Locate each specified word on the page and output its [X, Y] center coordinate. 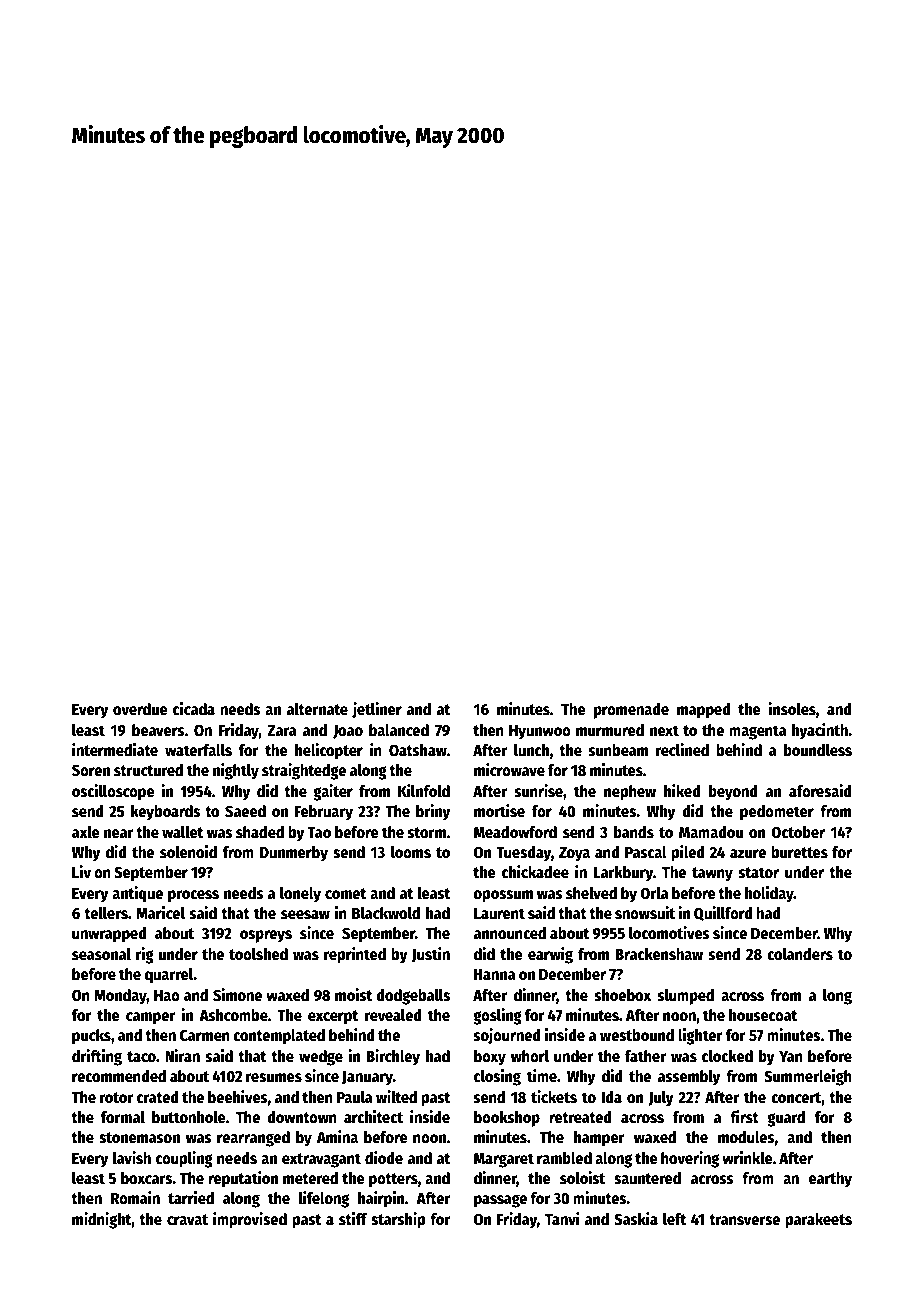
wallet [182, 832]
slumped [686, 997]
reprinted [355, 955]
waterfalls [198, 750]
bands [634, 832]
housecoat [763, 1015]
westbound [637, 1035]
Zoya [574, 854]
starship [398, 1220]
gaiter [333, 792]
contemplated [279, 1037]
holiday [769, 894]
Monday [120, 997]
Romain [135, 1198]
